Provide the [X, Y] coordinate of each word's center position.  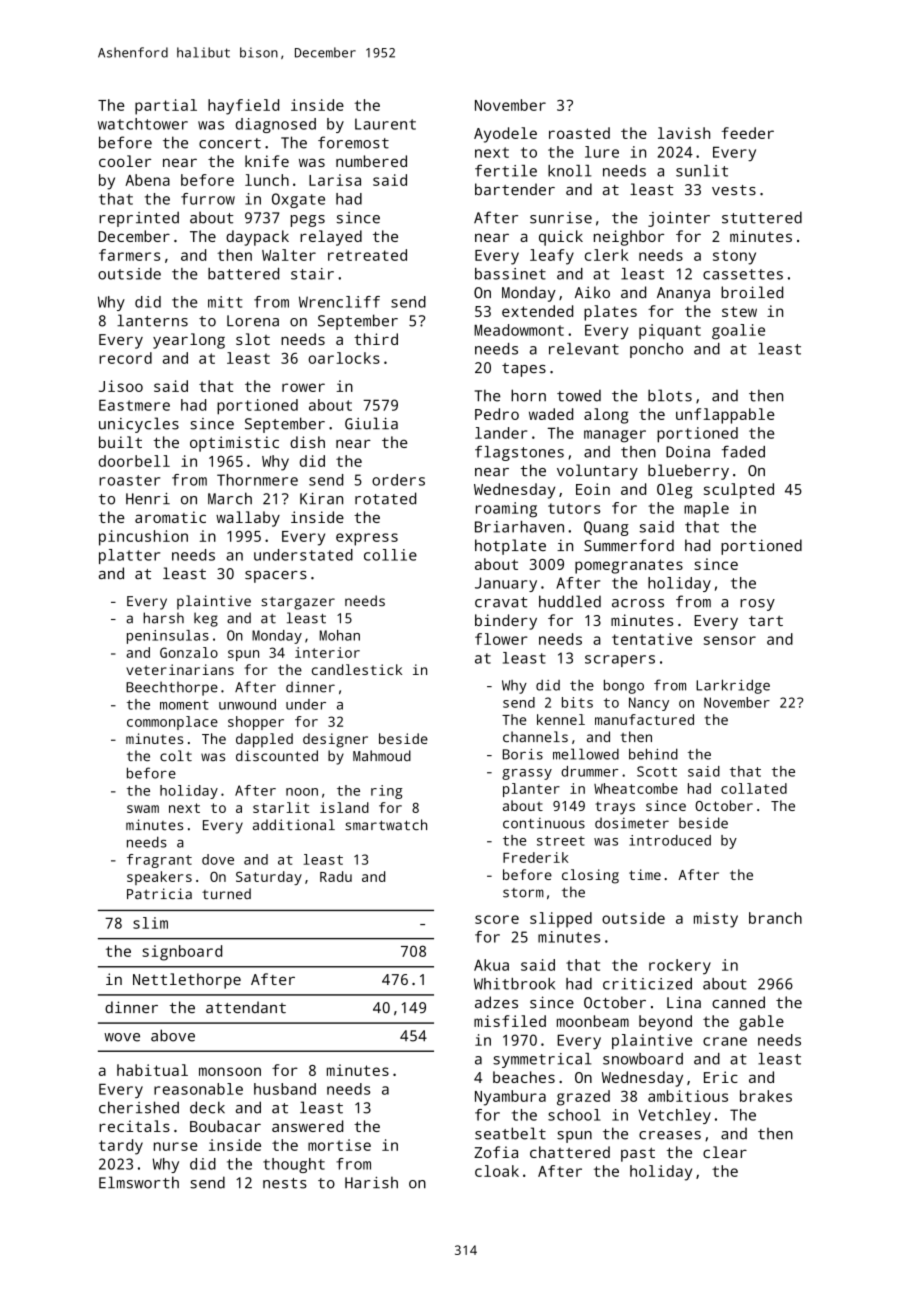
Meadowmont [519, 330]
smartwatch [386, 824]
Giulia [371, 423]
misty [716, 920]
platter [129, 556]
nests [285, 1183]
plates [610, 313]
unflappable [725, 416]
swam [143, 809]
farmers [129, 255]
